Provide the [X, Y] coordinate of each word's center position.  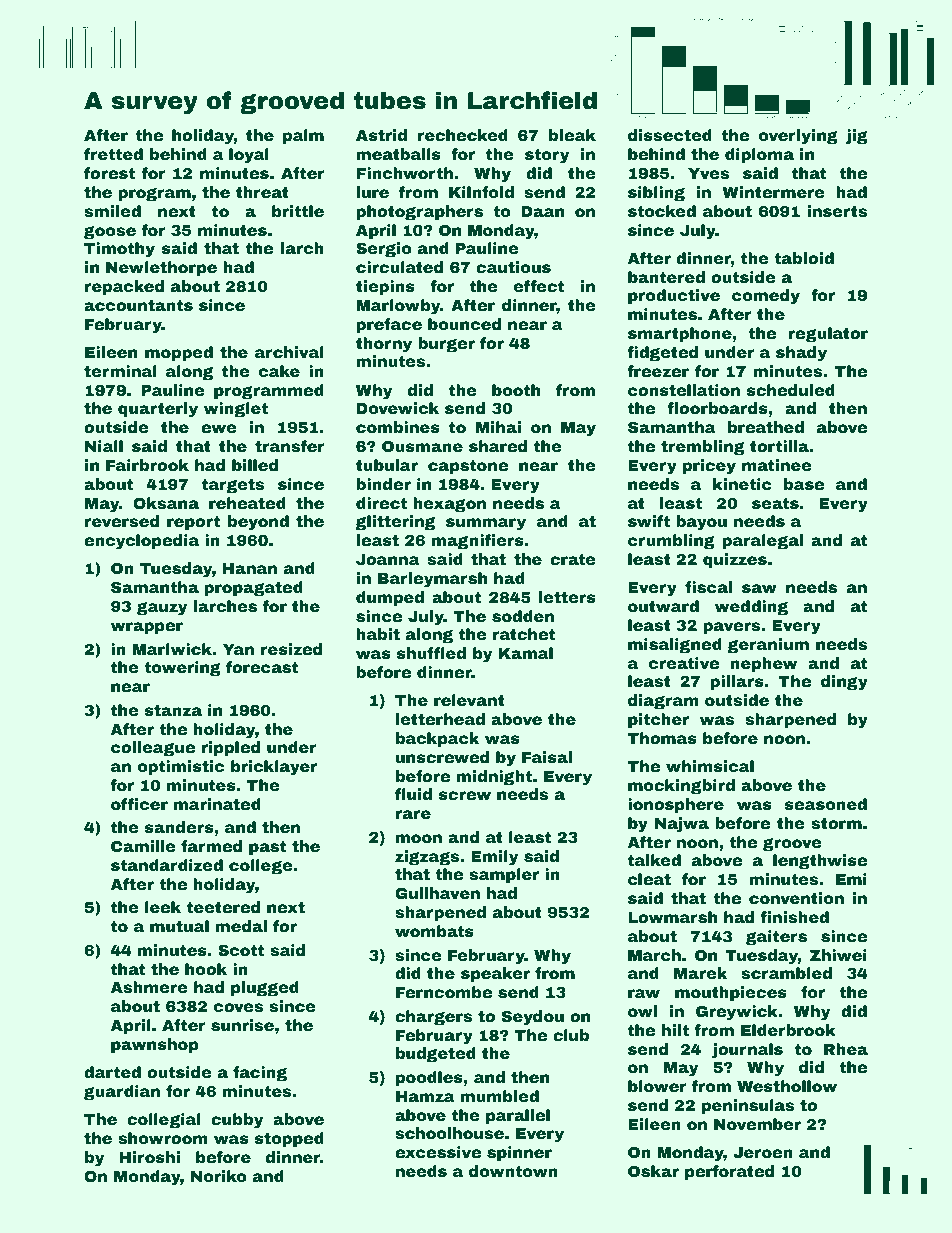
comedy [766, 297]
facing [260, 1074]
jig [857, 137]
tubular [387, 465]
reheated [247, 503]
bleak [572, 135]
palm [303, 136]
